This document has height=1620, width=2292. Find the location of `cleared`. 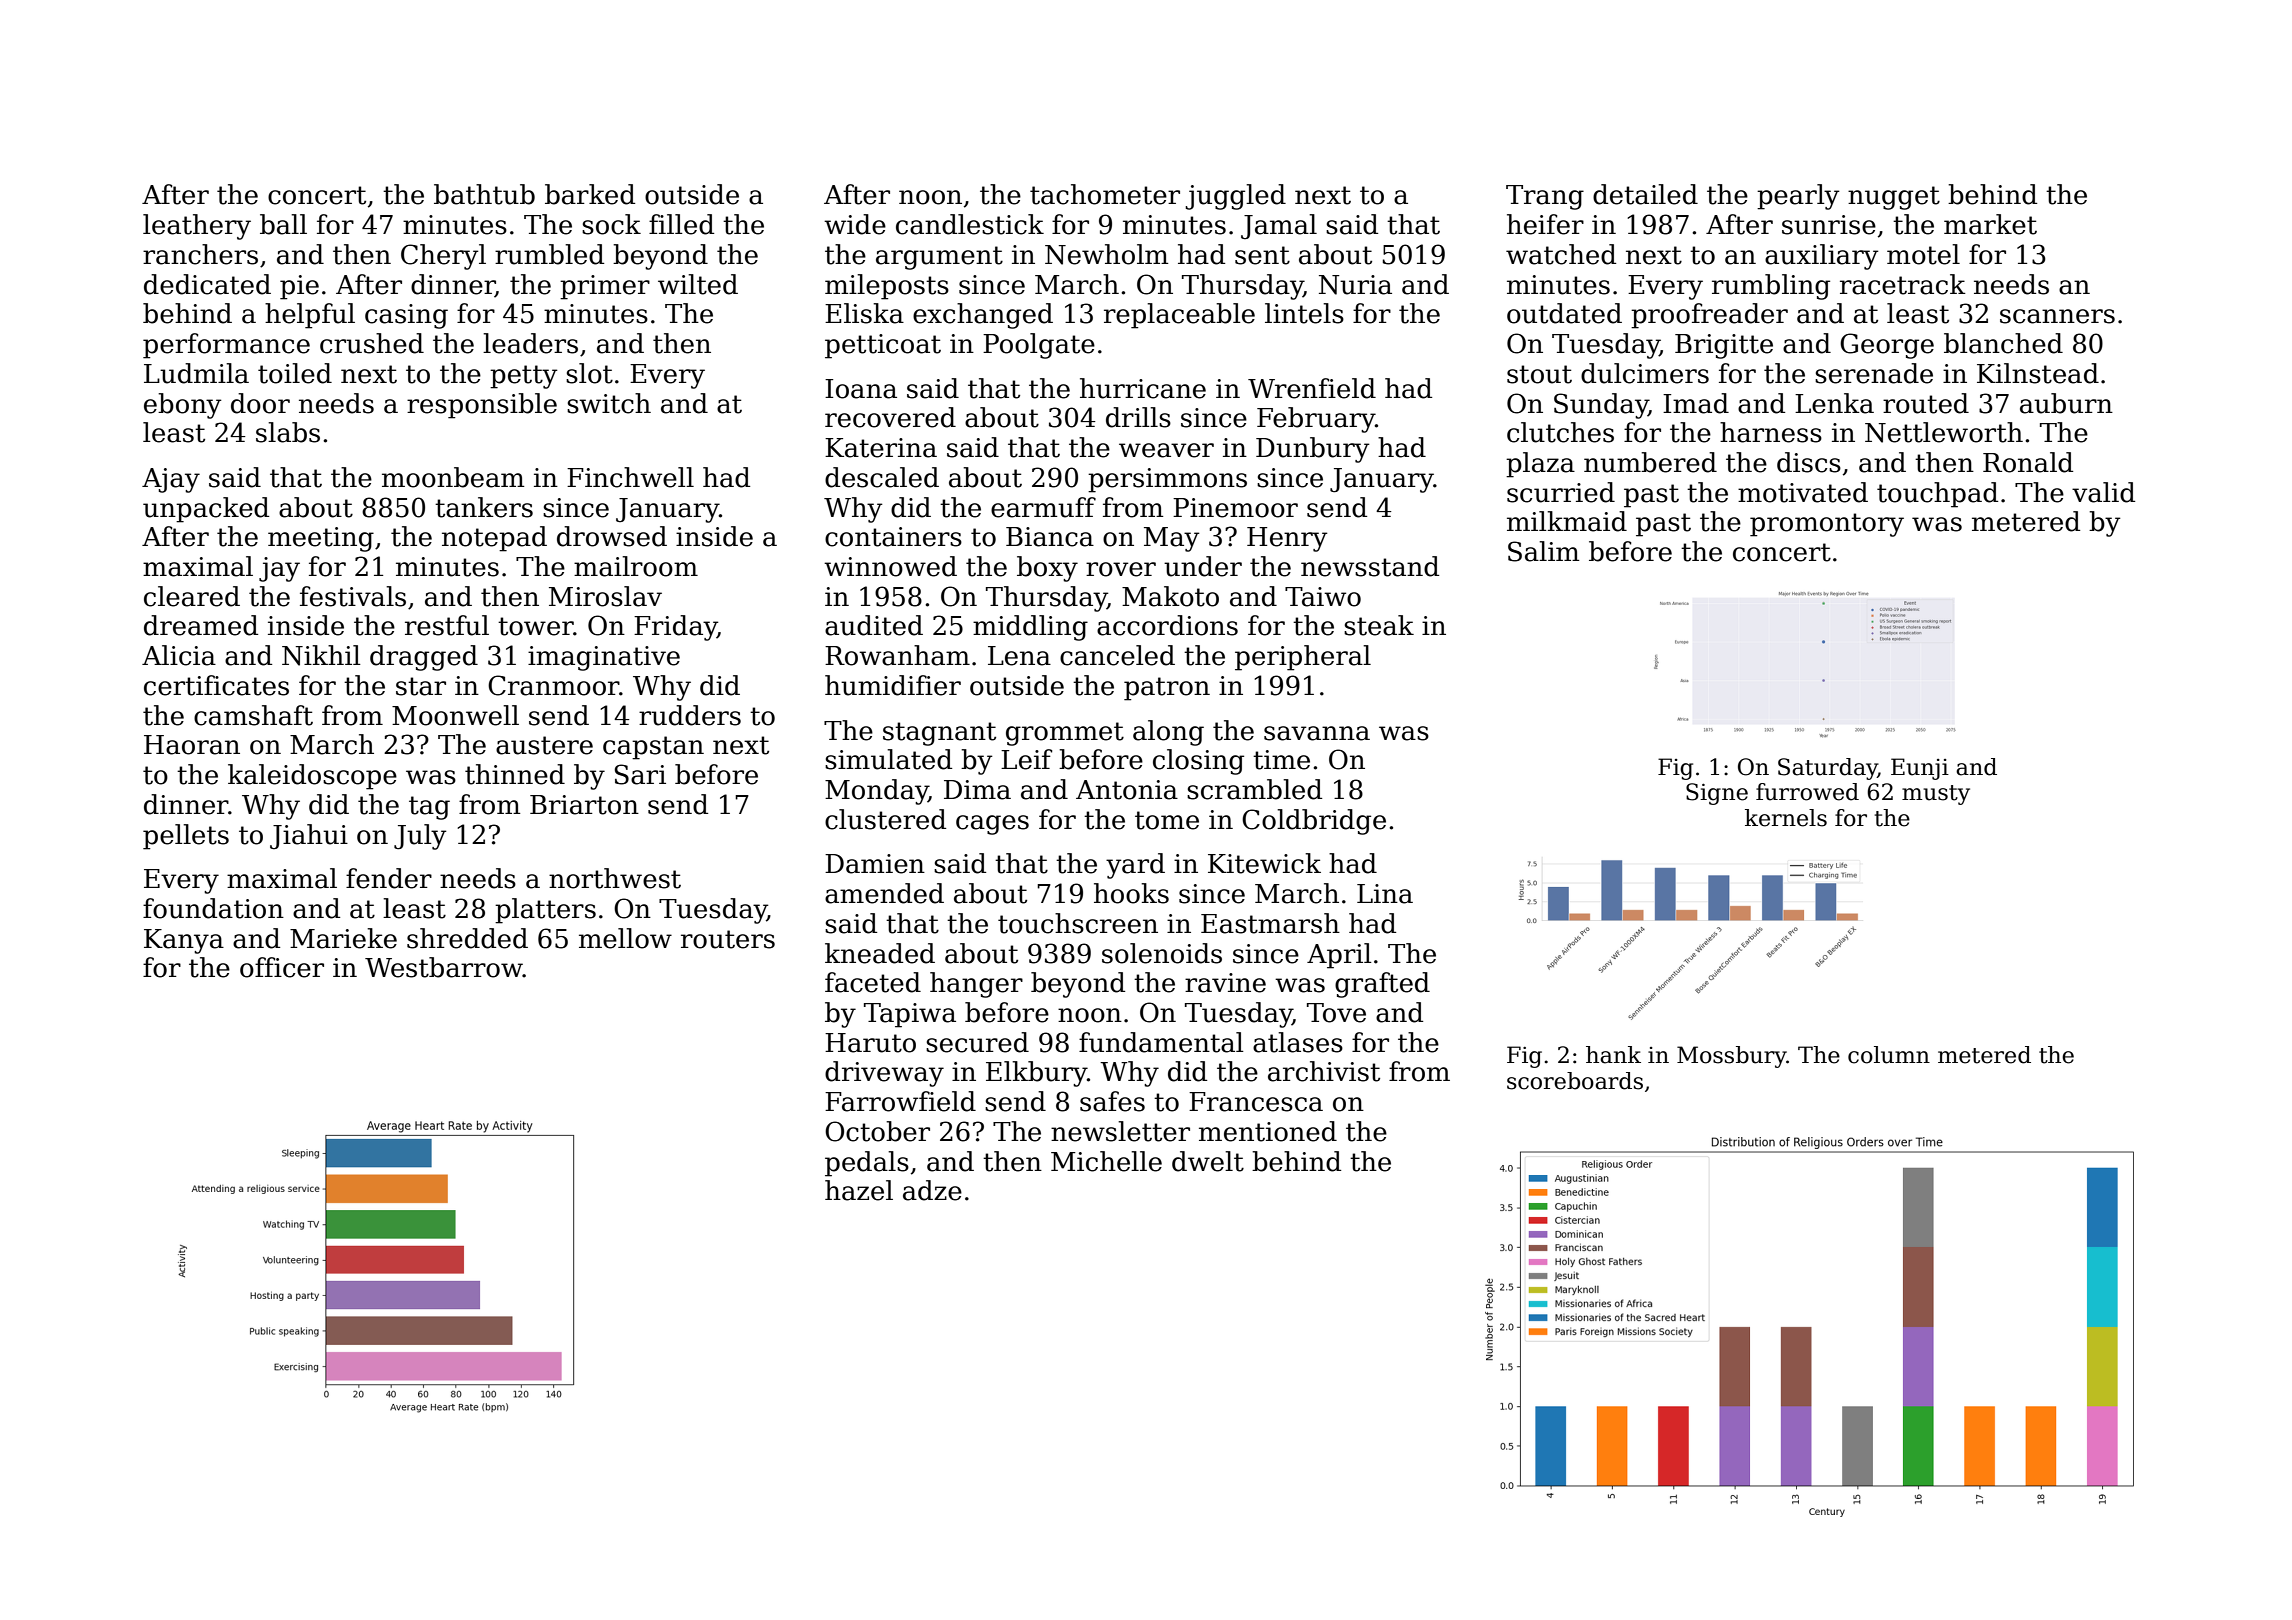

cleared is located at coordinates (192, 596).
